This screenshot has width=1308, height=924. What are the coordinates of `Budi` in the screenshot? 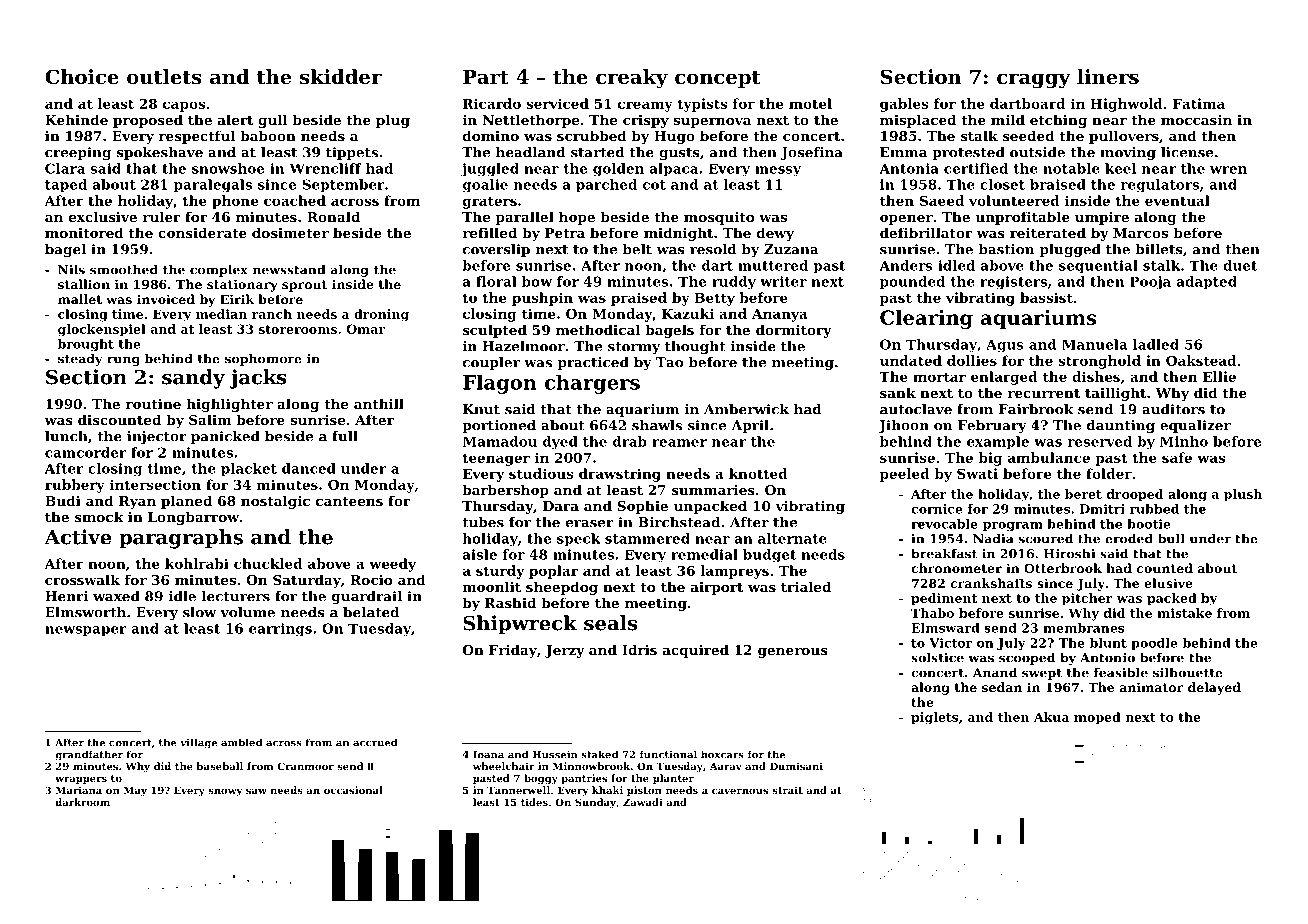 It's located at (63, 500).
